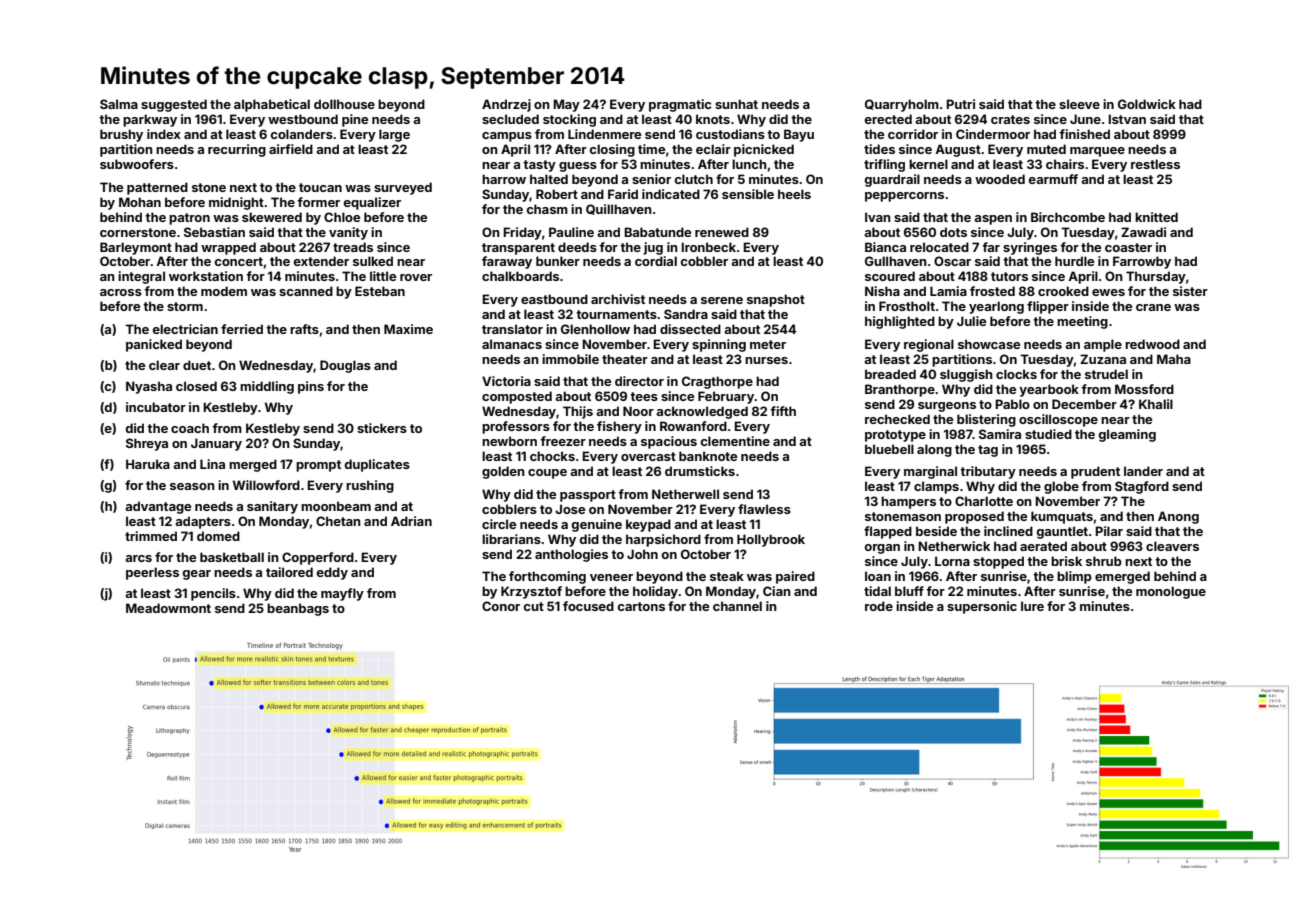 The width and height of the screenshot is (1308, 924). Describe the element at coordinates (1082, 322) in the screenshot. I see `meeting` at that location.
